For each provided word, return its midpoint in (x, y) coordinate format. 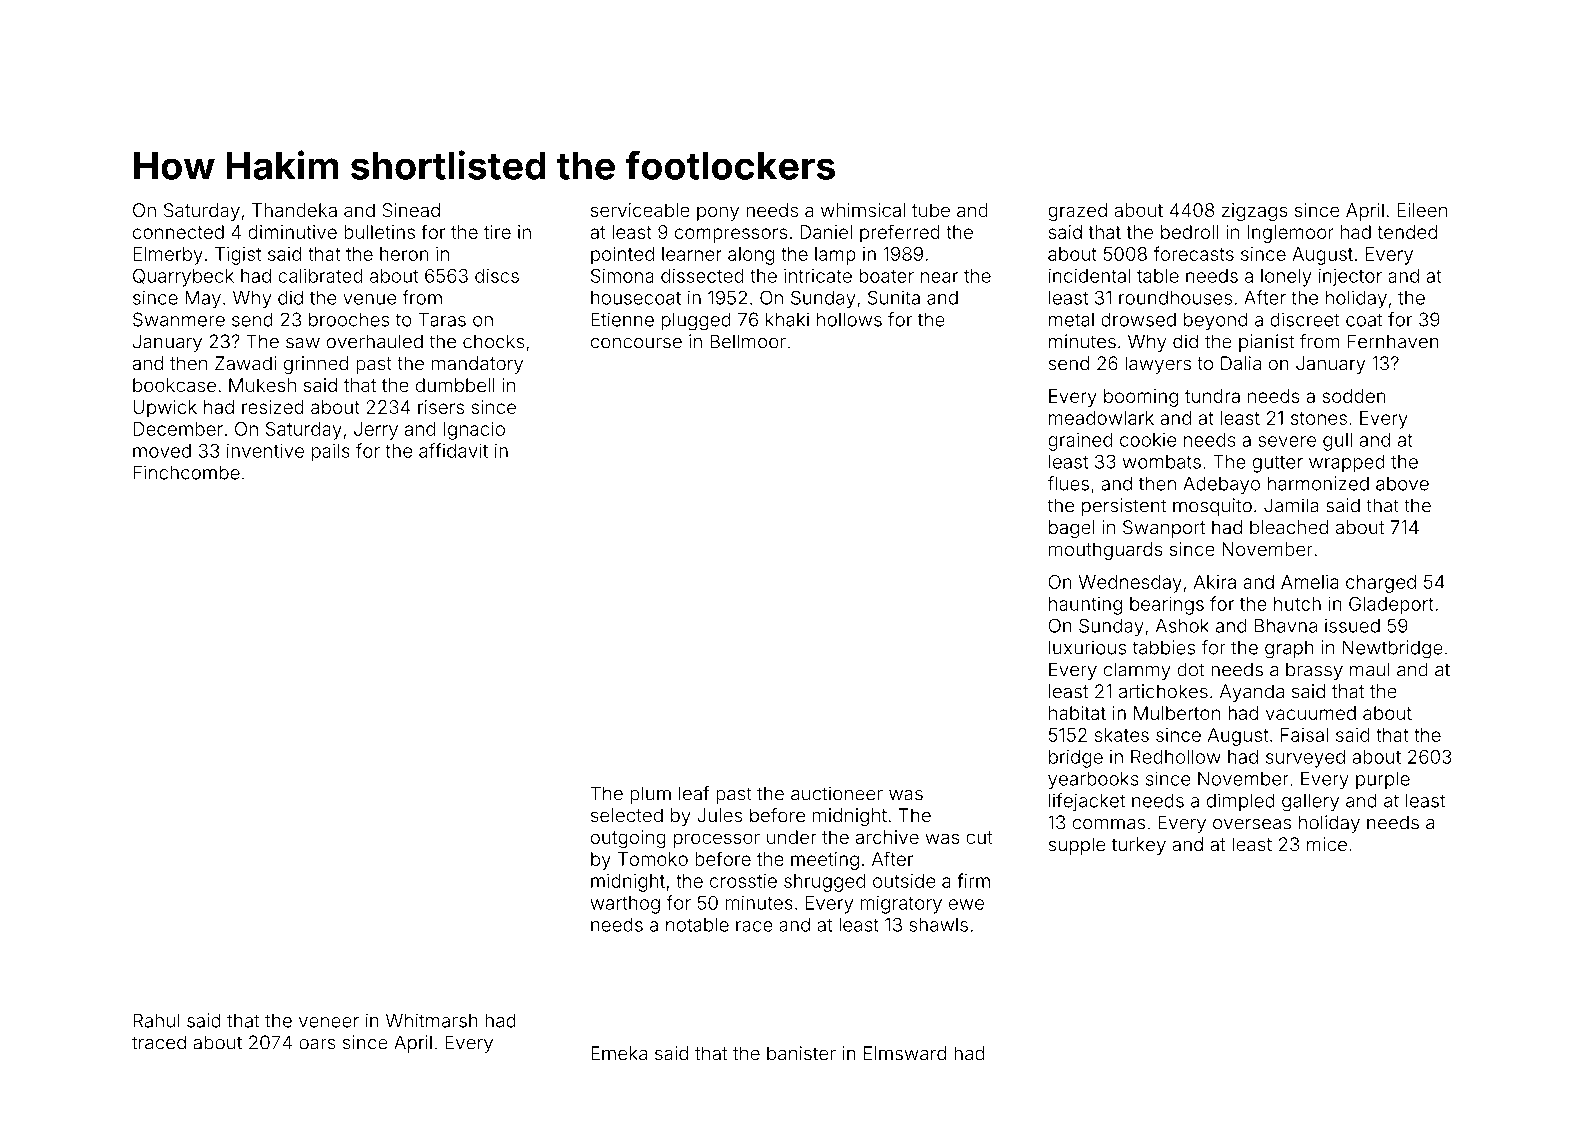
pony (718, 213)
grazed (1077, 212)
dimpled (1241, 802)
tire (497, 232)
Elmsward (905, 1053)
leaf (694, 793)
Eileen (1422, 210)
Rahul (156, 1020)
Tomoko (653, 859)
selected (627, 815)
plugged (696, 321)
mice (1327, 844)
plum (650, 795)
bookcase (174, 385)
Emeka (619, 1053)
